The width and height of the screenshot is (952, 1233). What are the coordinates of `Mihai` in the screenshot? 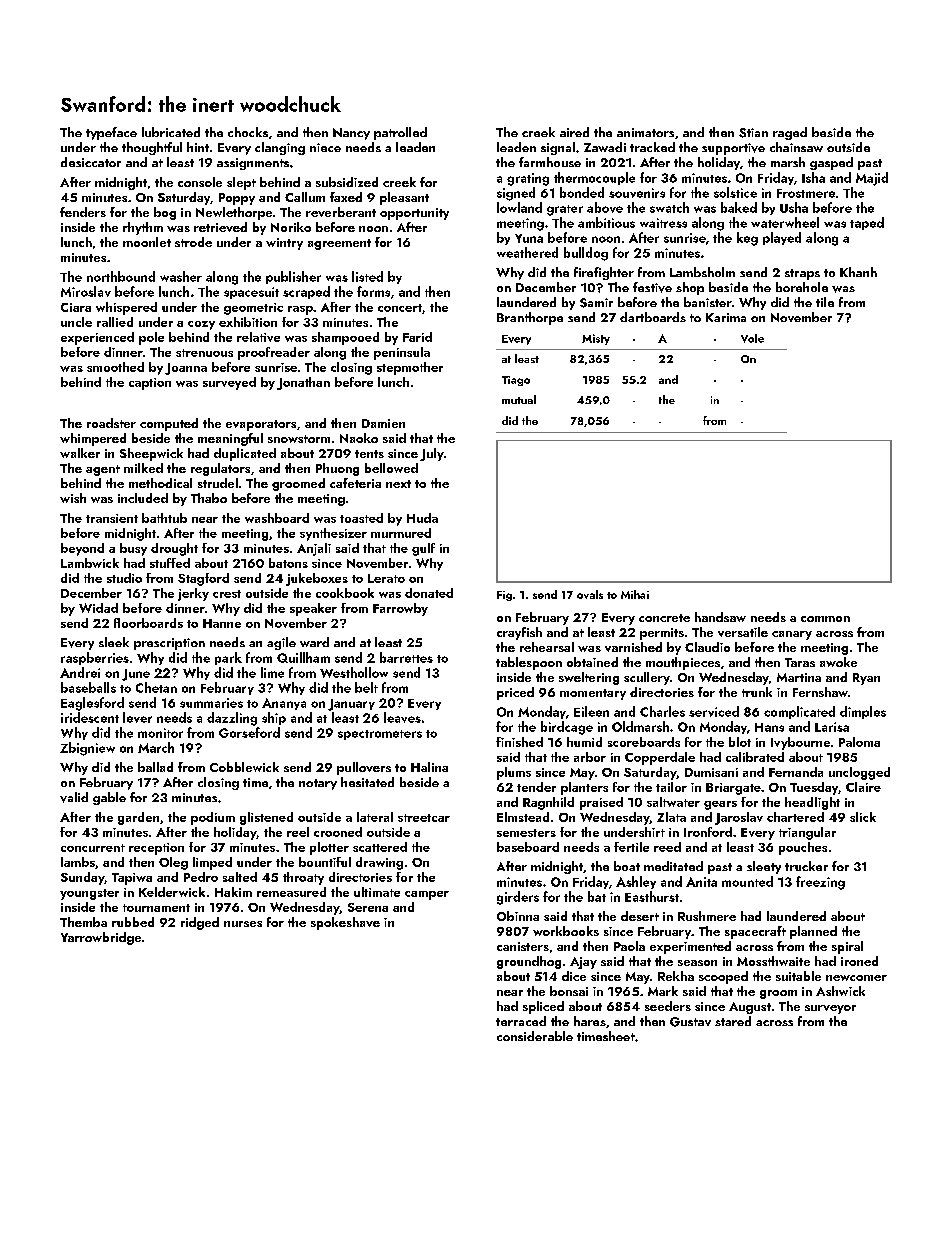 It's located at (635, 594).
